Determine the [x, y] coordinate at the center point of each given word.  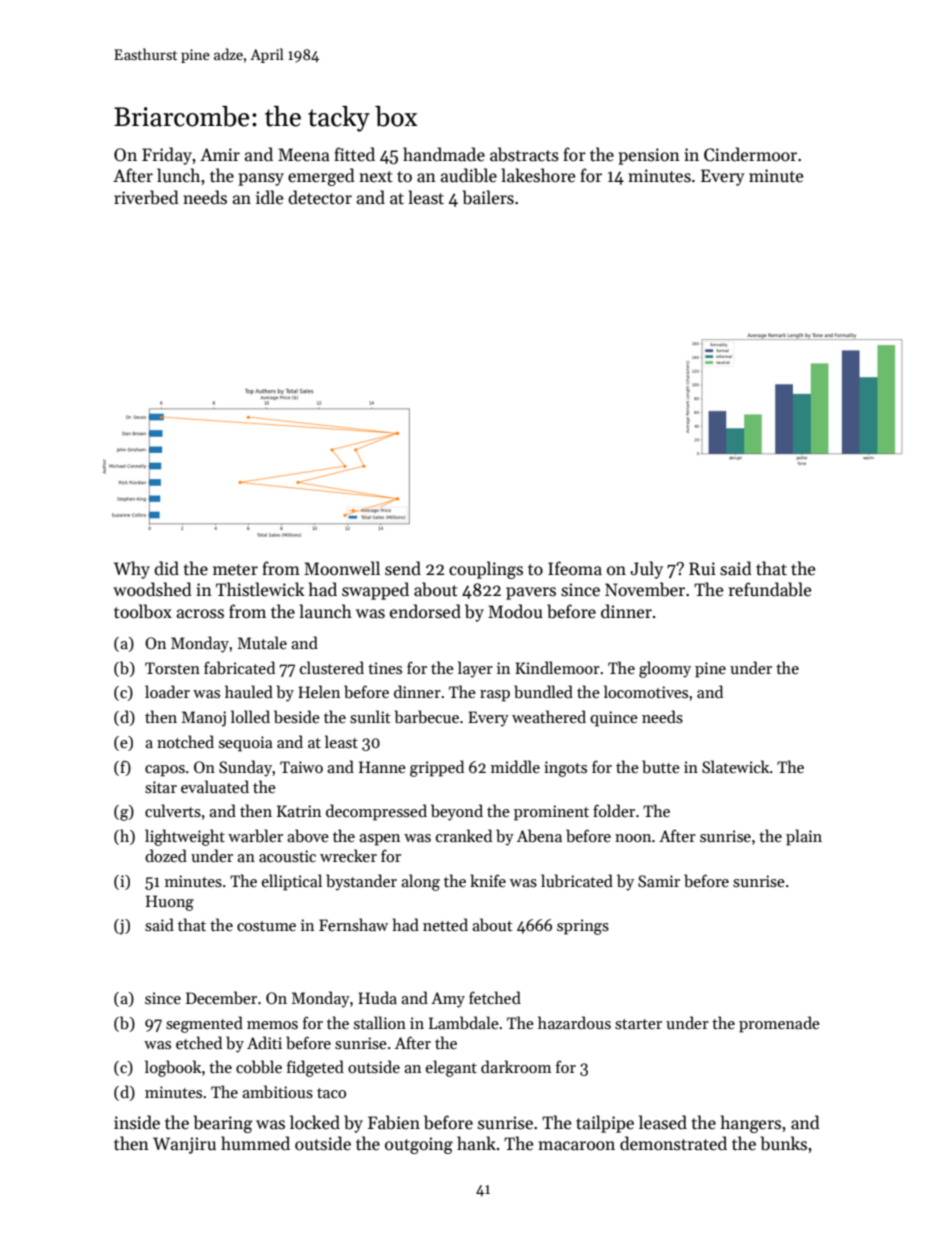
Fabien [394, 1122]
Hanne [382, 767]
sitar [161, 787]
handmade [444, 154]
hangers [751, 1124]
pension [649, 156]
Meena [304, 155]
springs [583, 927]
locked [315, 1122]
